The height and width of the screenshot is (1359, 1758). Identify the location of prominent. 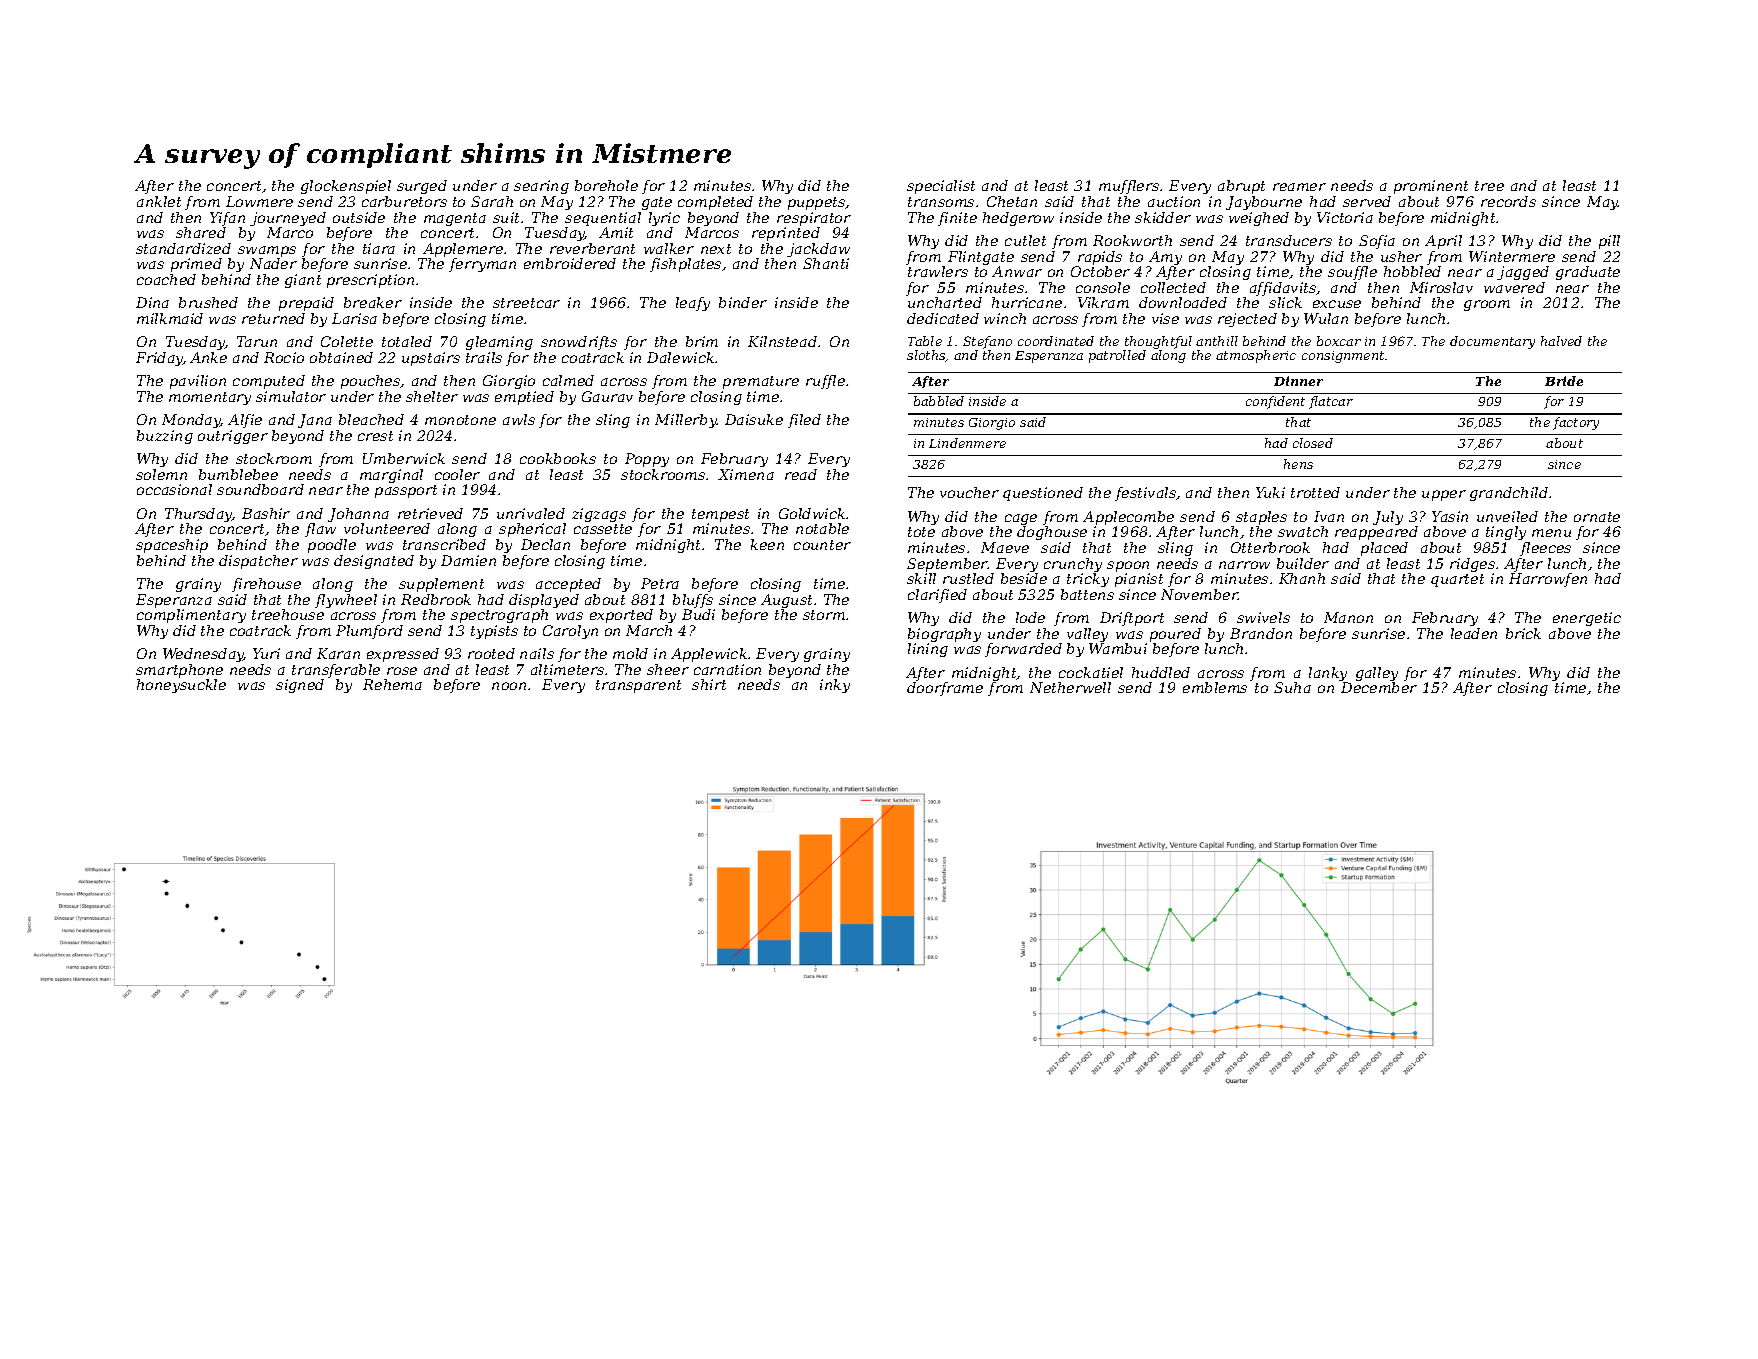
(1431, 187).
